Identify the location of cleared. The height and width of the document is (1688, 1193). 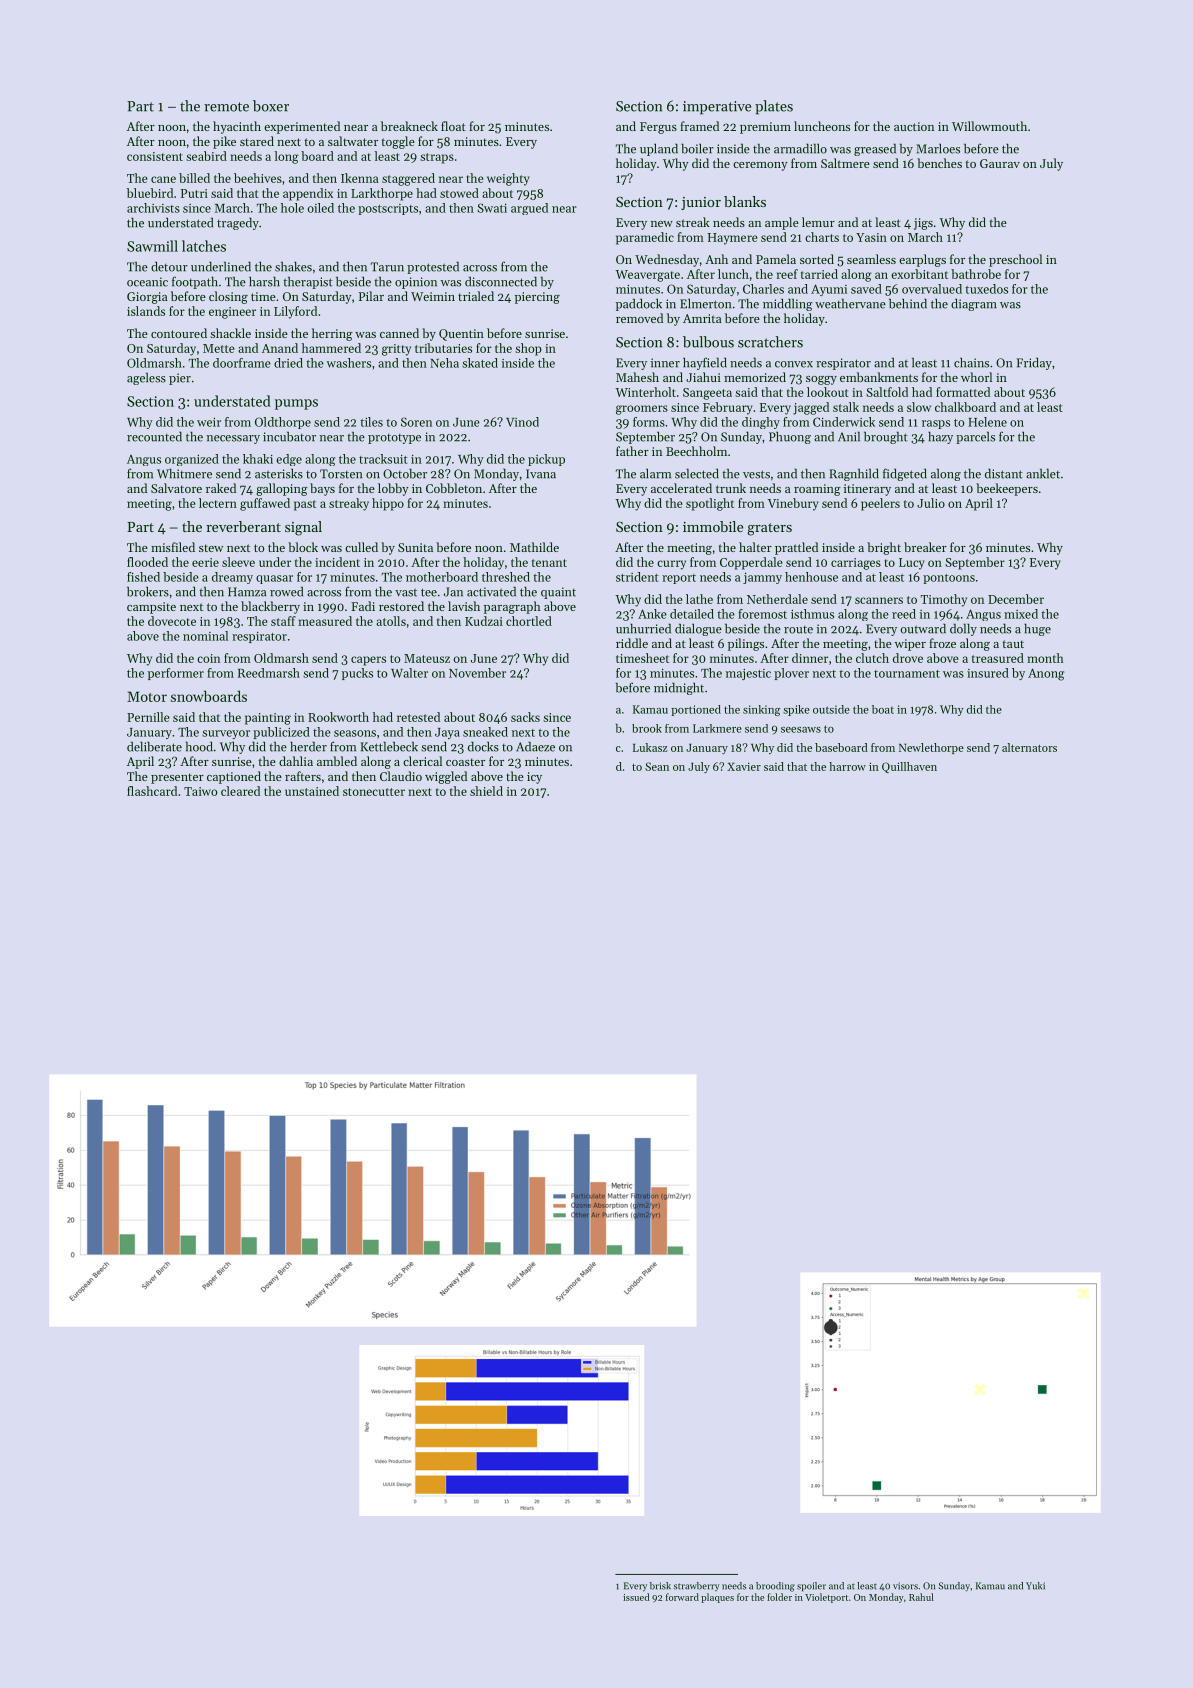
(240, 791).
